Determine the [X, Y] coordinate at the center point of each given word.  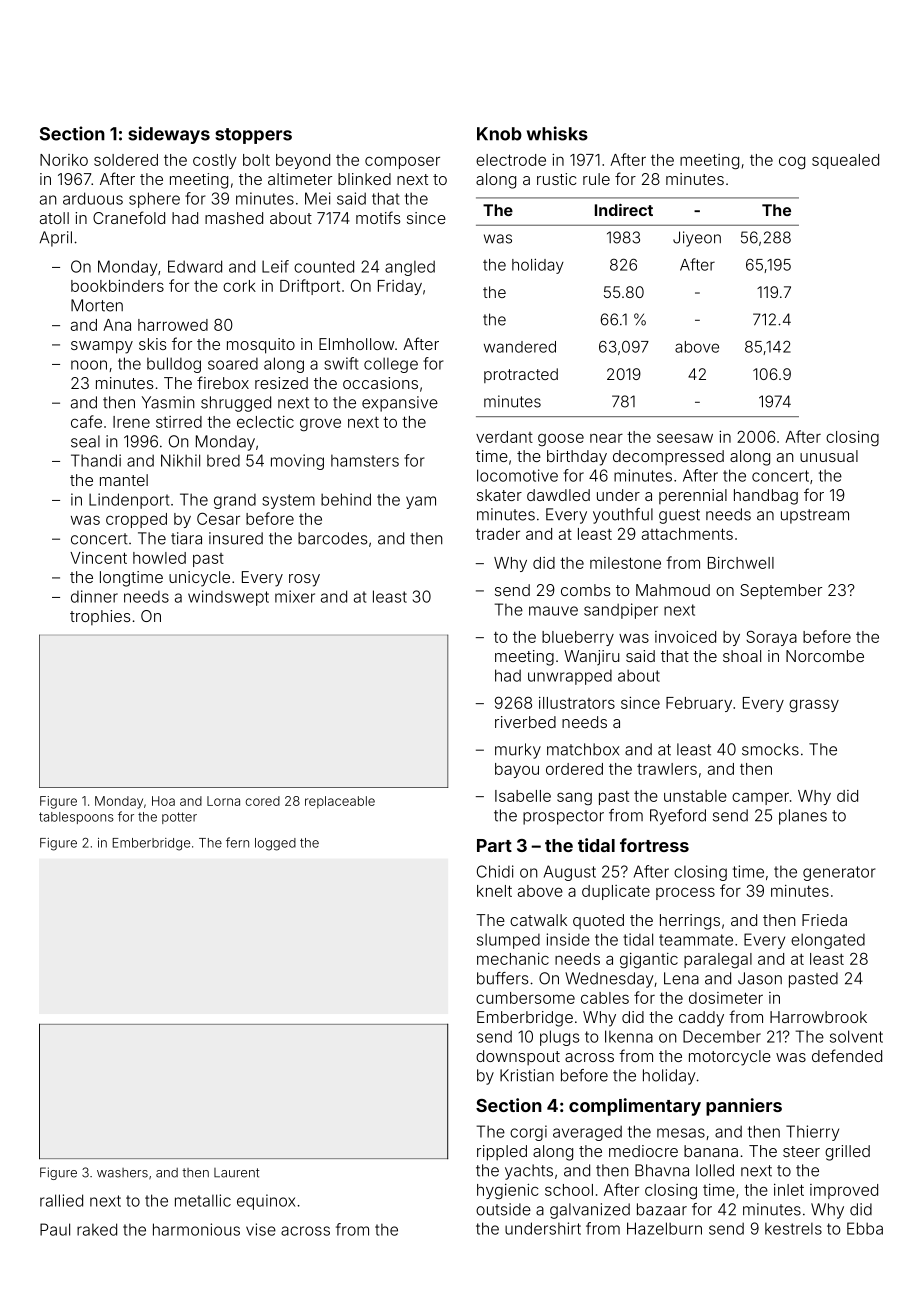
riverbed [525, 722]
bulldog [174, 365]
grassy [814, 706]
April [55, 239]
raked [97, 1229]
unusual [829, 456]
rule [596, 179]
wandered [520, 347]
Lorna [223, 801]
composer [402, 162]
